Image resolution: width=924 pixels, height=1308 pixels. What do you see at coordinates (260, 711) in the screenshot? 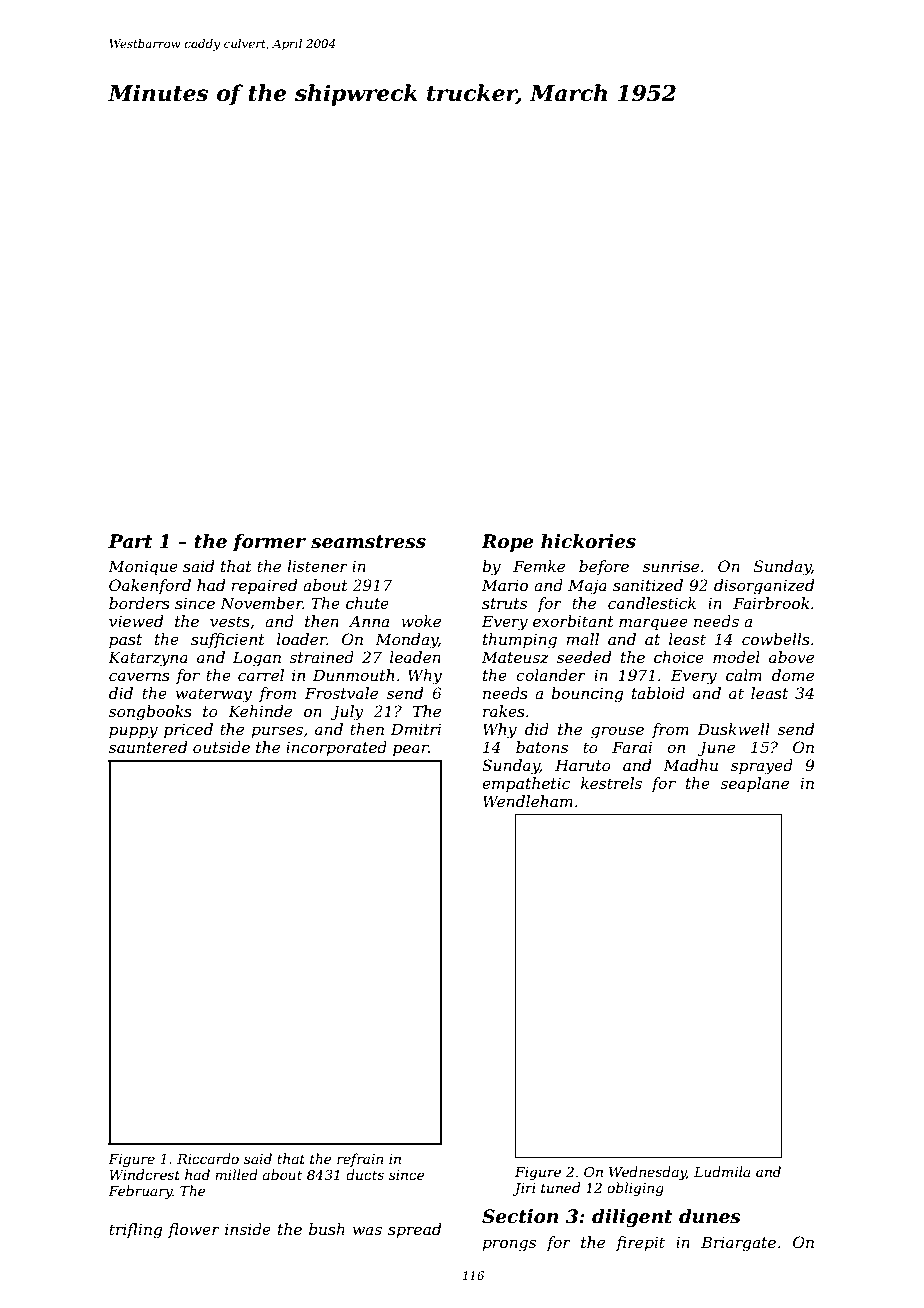
I see `Kehinde` at bounding box center [260, 711].
